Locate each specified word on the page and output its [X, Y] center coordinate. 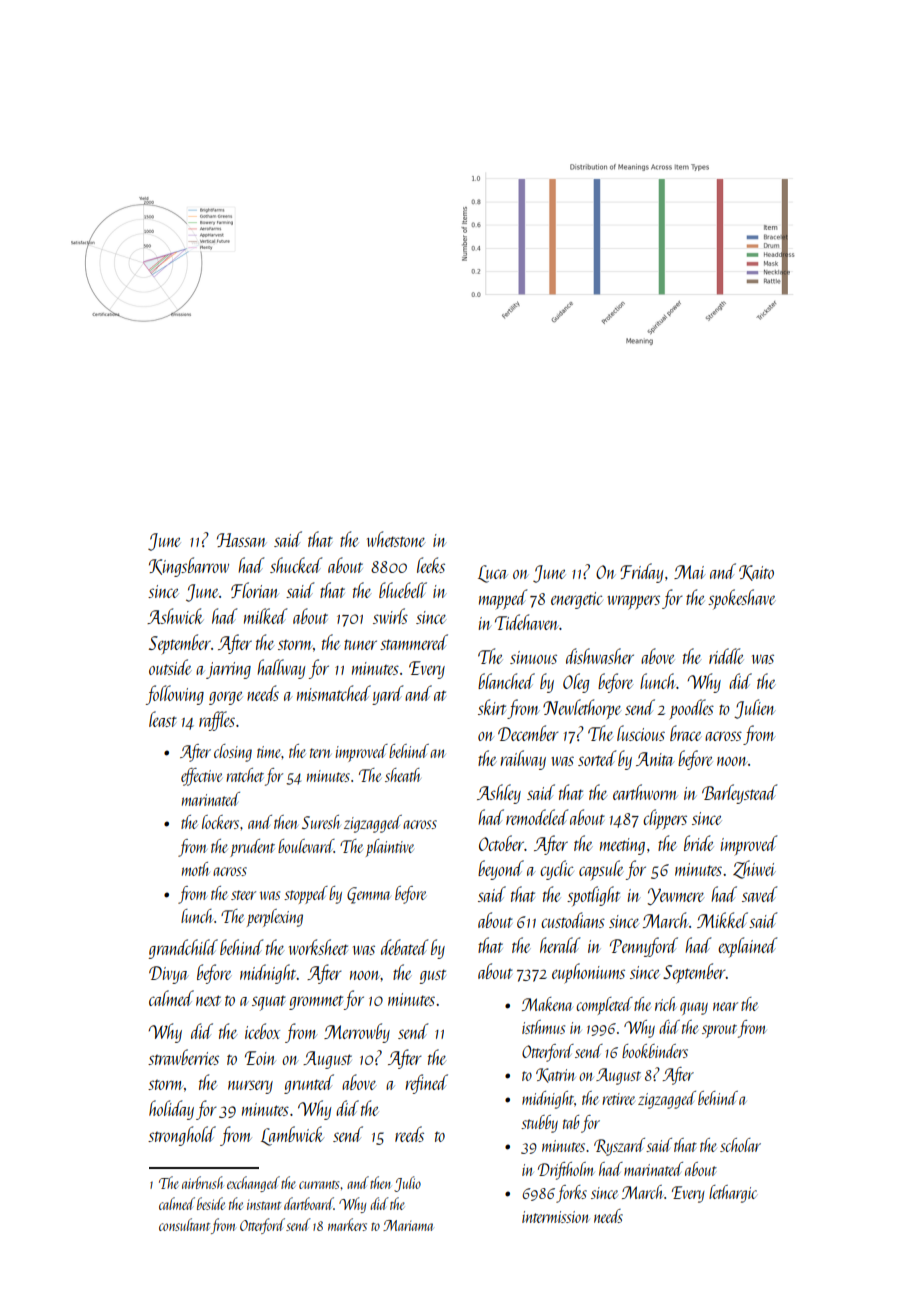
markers [347, 1224]
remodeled [537, 817]
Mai [689, 572]
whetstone [396, 539]
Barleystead [739, 794]
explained [747, 947]
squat [269, 1003]
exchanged [253, 1184]
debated [404, 947]
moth [195, 869]
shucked [296, 565]
